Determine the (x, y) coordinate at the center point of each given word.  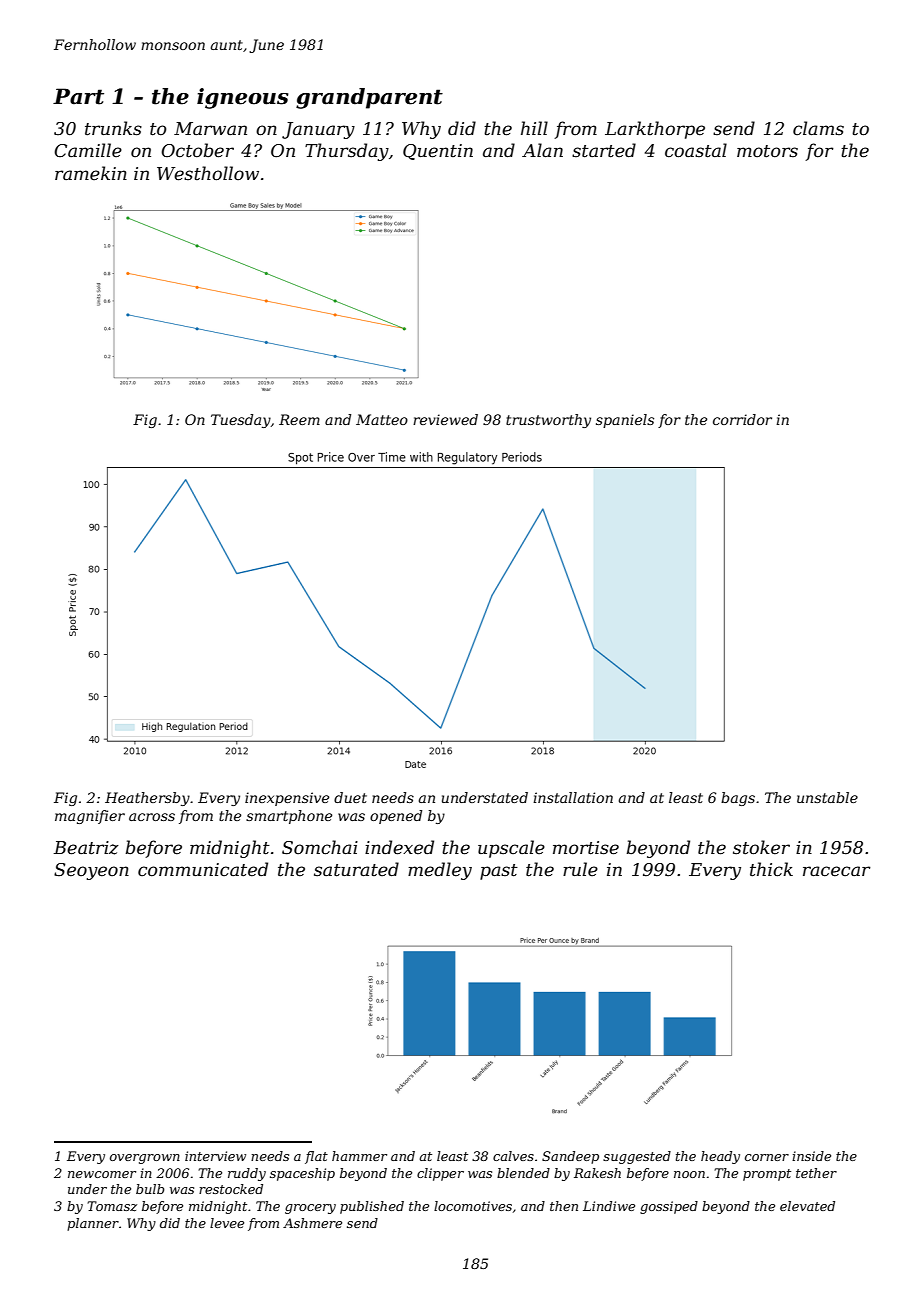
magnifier (90, 817)
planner (93, 1224)
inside (811, 1156)
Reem (299, 419)
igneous (243, 98)
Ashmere (312, 1223)
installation (573, 797)
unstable (827, 797)
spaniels (625, 421)
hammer (359, 1156)
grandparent (369, 98)
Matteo (382, 419)
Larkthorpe (655, 130)
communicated (203, 869)
